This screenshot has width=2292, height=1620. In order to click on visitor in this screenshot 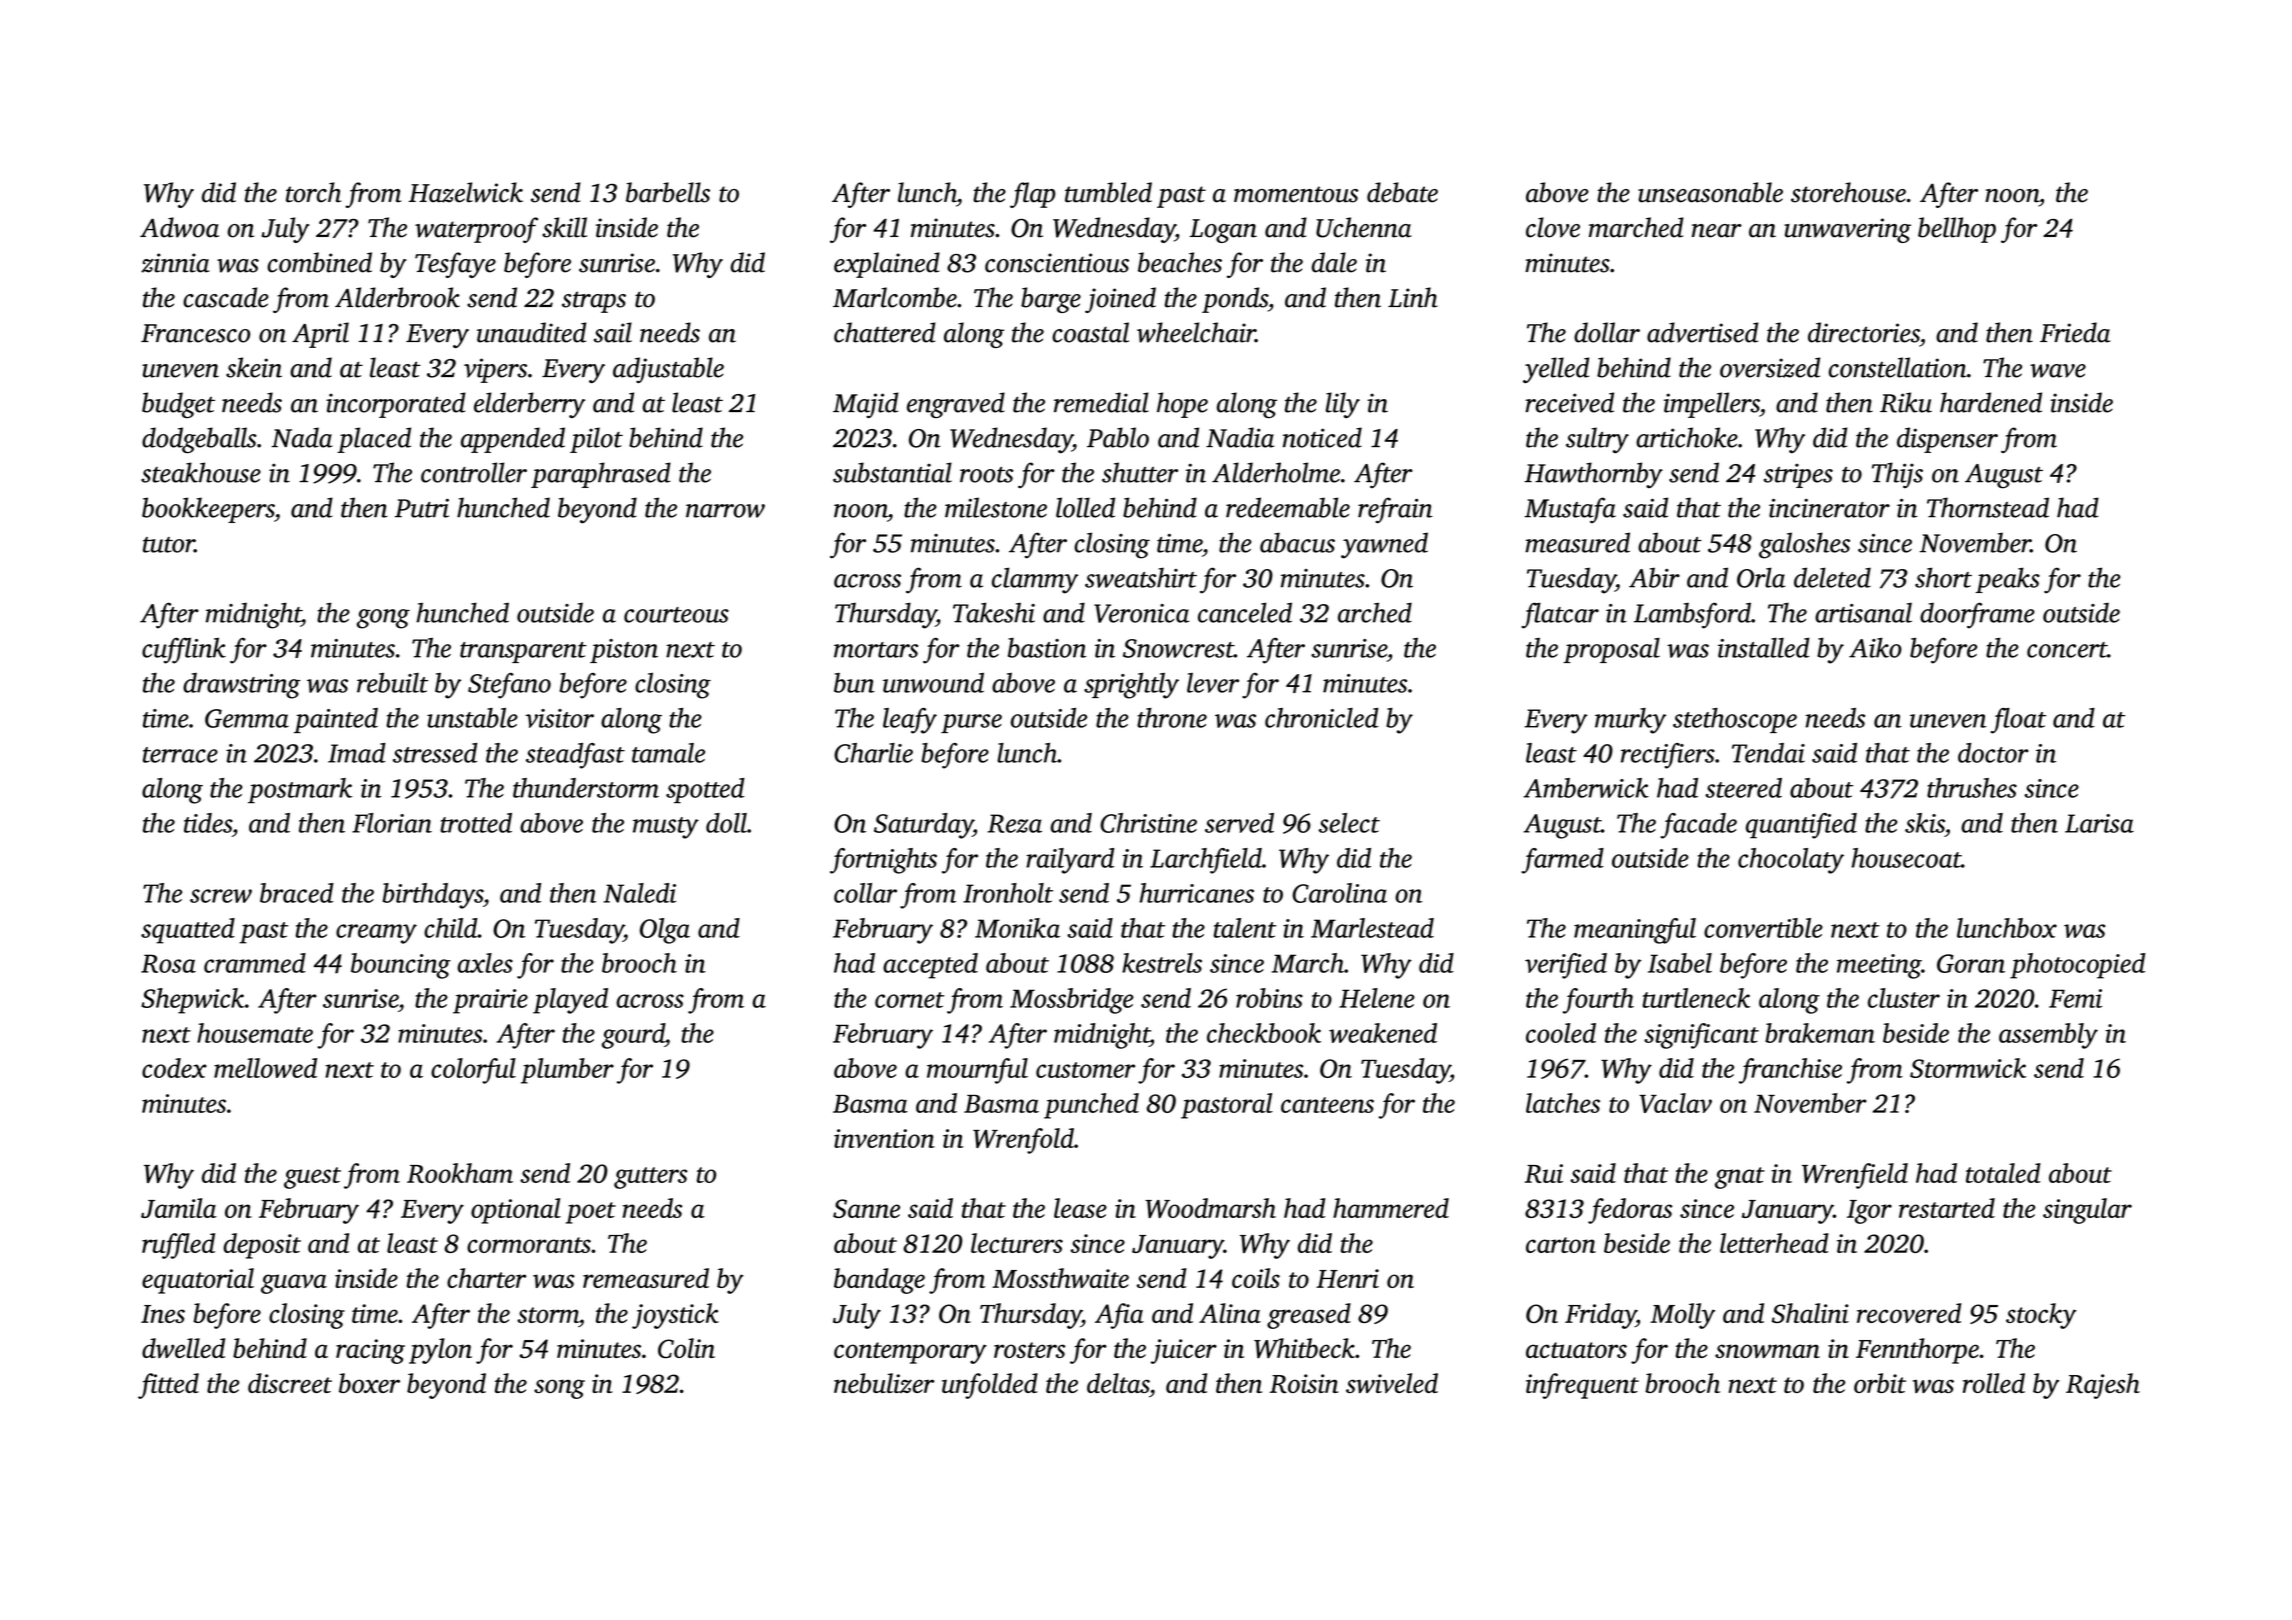, I will do `click(559, 718)`.
